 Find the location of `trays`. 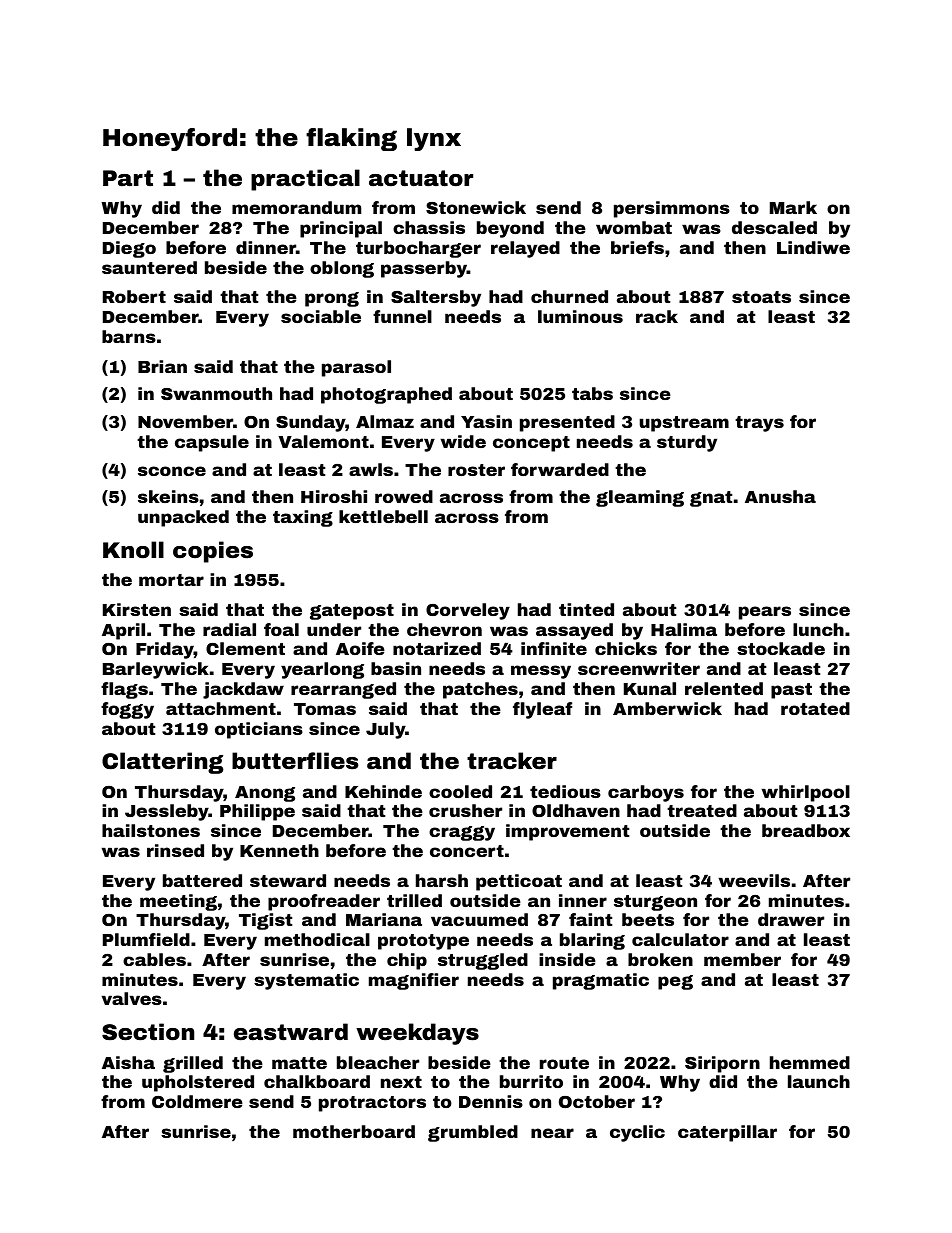

trays is located at coordinates (759, 424).
